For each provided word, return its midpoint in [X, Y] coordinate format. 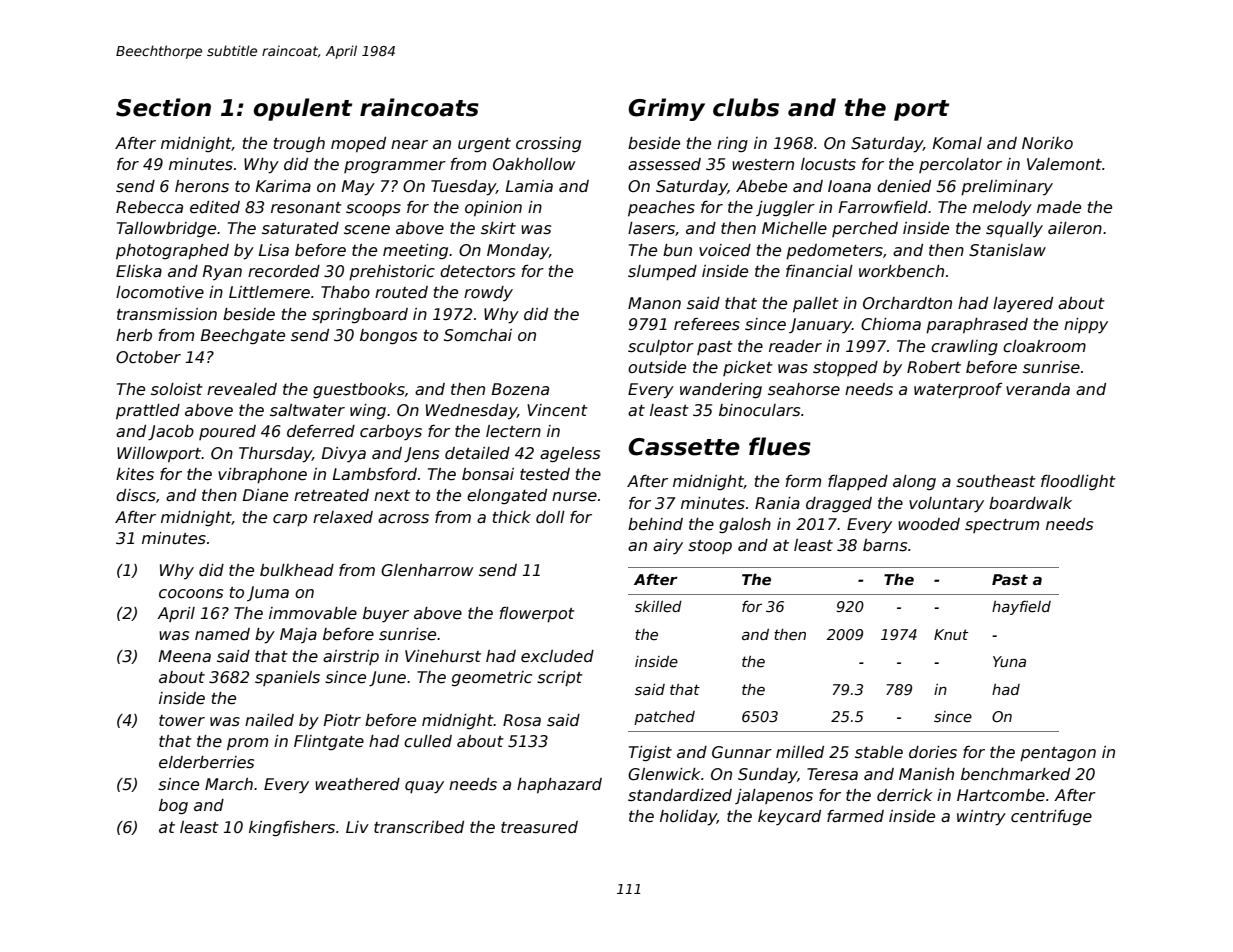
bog [173, 806]
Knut [951, 634]
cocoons [191, 594]
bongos [388, 336]
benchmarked [1015, 774]
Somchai [478, 335]
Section [163, 107]
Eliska [139, 271]
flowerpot [537, 614]
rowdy [488, 293]
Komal [957, 143]
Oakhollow [534, 164]
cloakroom [1044, 346]
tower [182, 720]
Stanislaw [1007, 250]
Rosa [522, 720]
